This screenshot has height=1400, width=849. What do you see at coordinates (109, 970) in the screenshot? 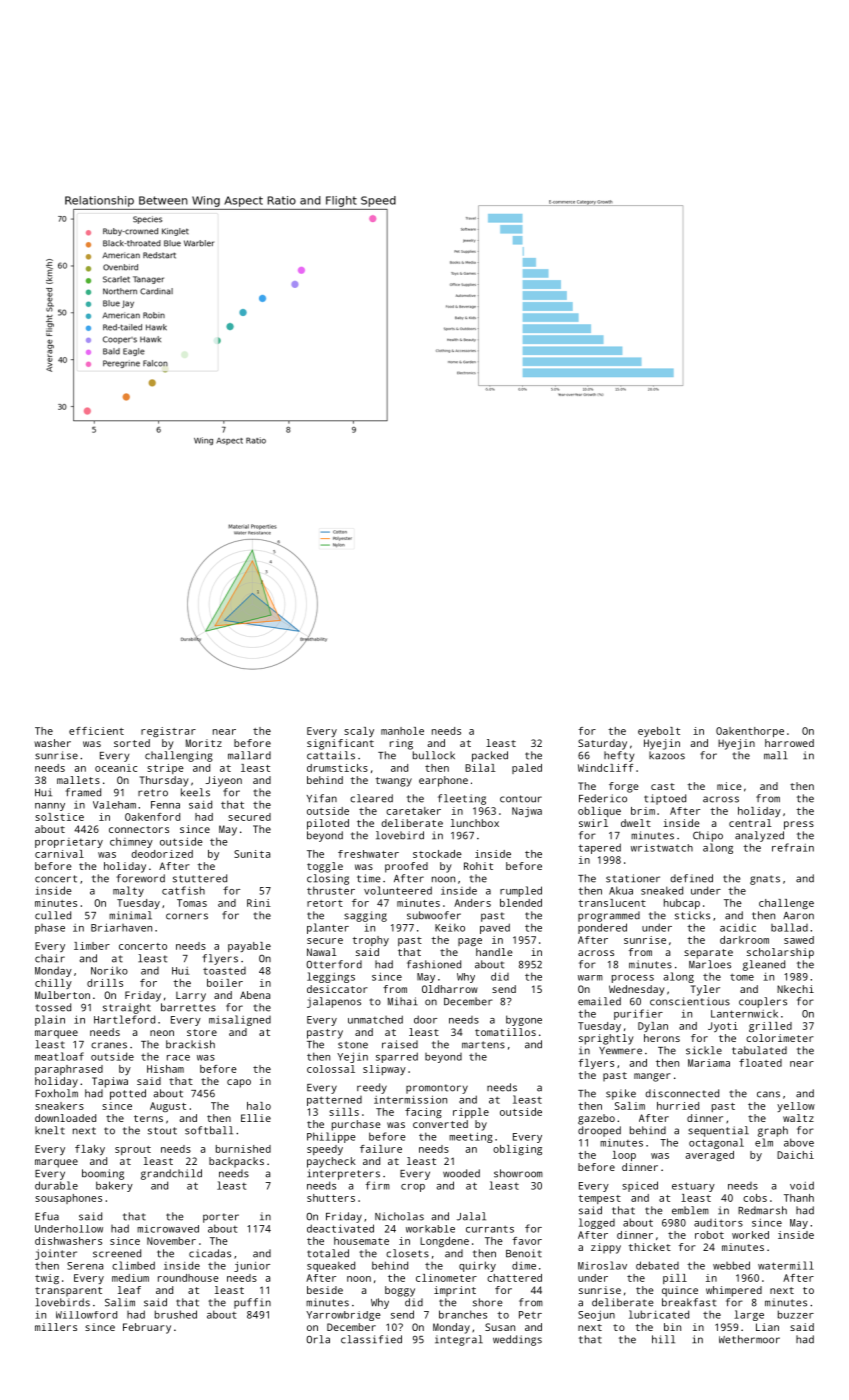
I see `Noriko` at bounding box center [109, 970].
